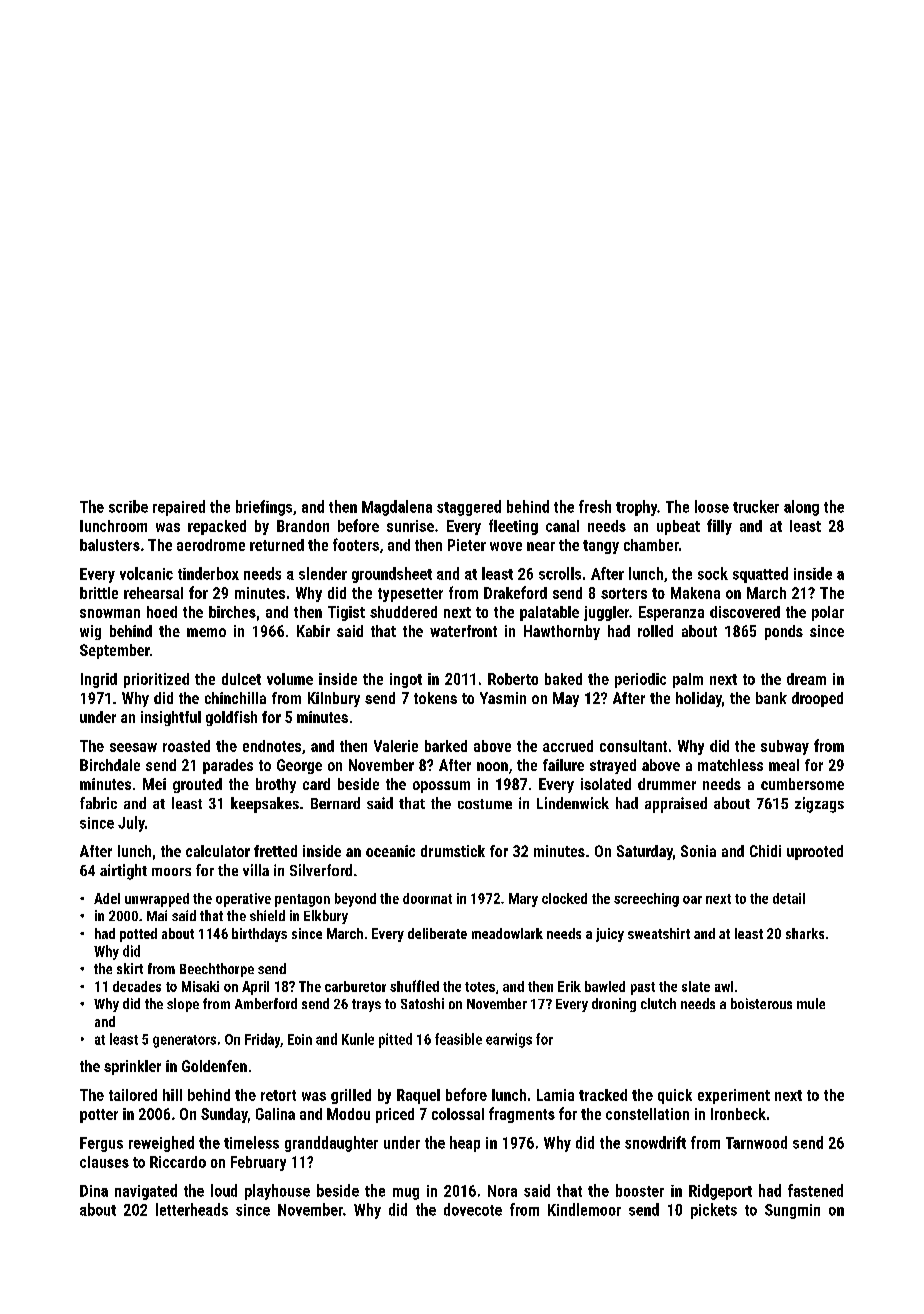  Describe the element at coordinates (243, 900) in the screenshot. I see `operative` at that location.
